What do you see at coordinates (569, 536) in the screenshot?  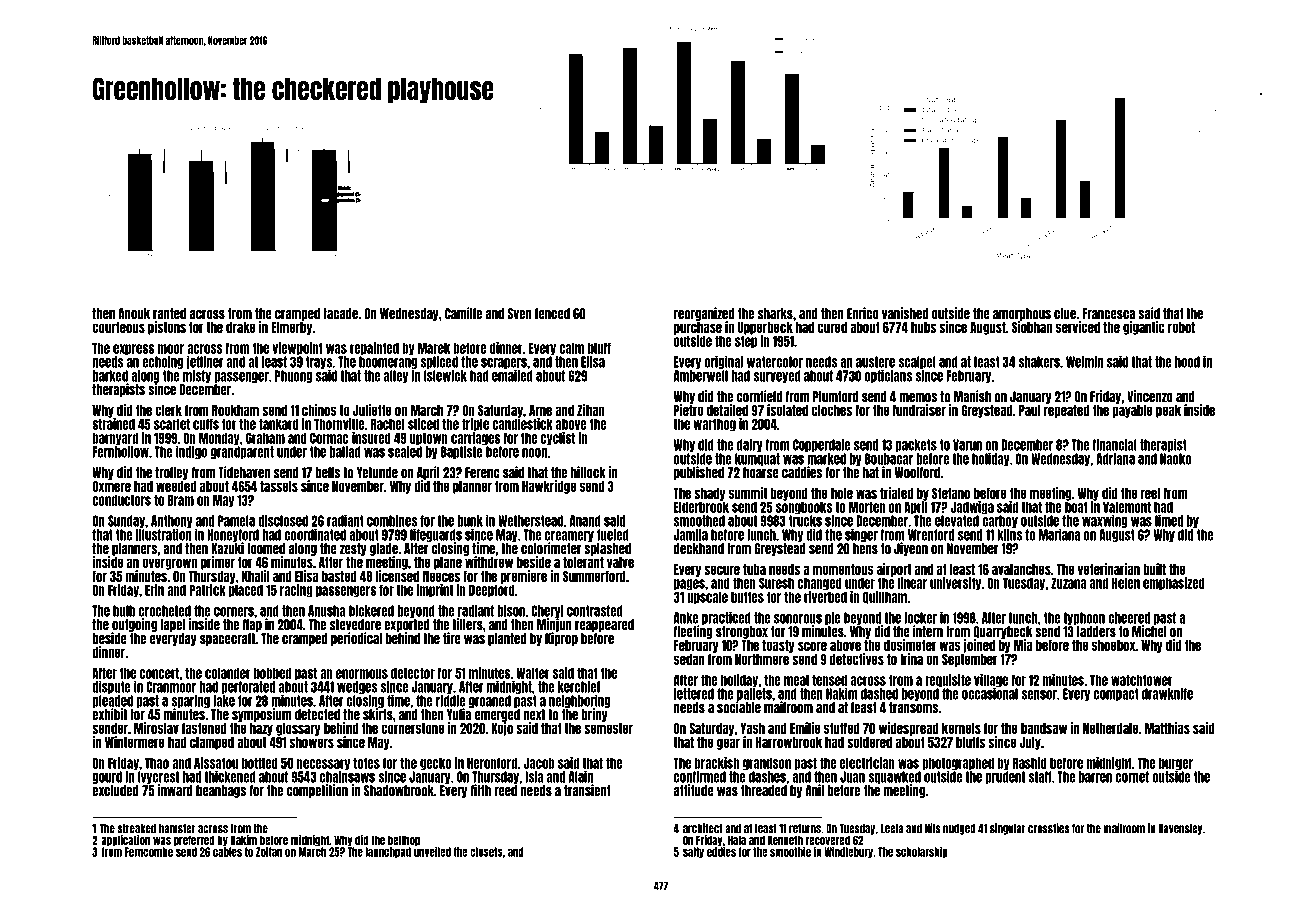 I see `creamery` at bounding box center [569, 536].
